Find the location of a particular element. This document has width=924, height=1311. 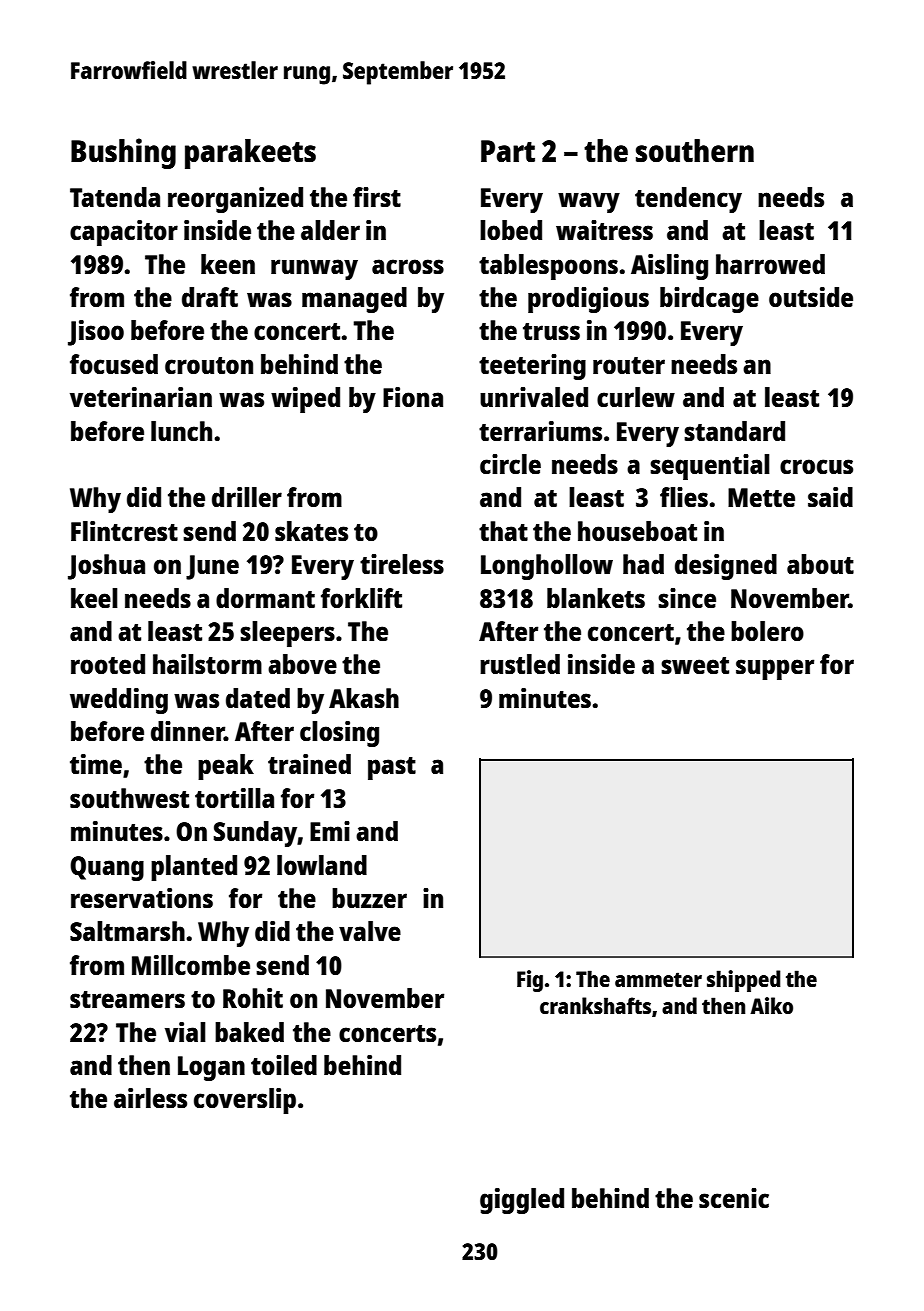

scenic is located at coordinates (734, 1198).
